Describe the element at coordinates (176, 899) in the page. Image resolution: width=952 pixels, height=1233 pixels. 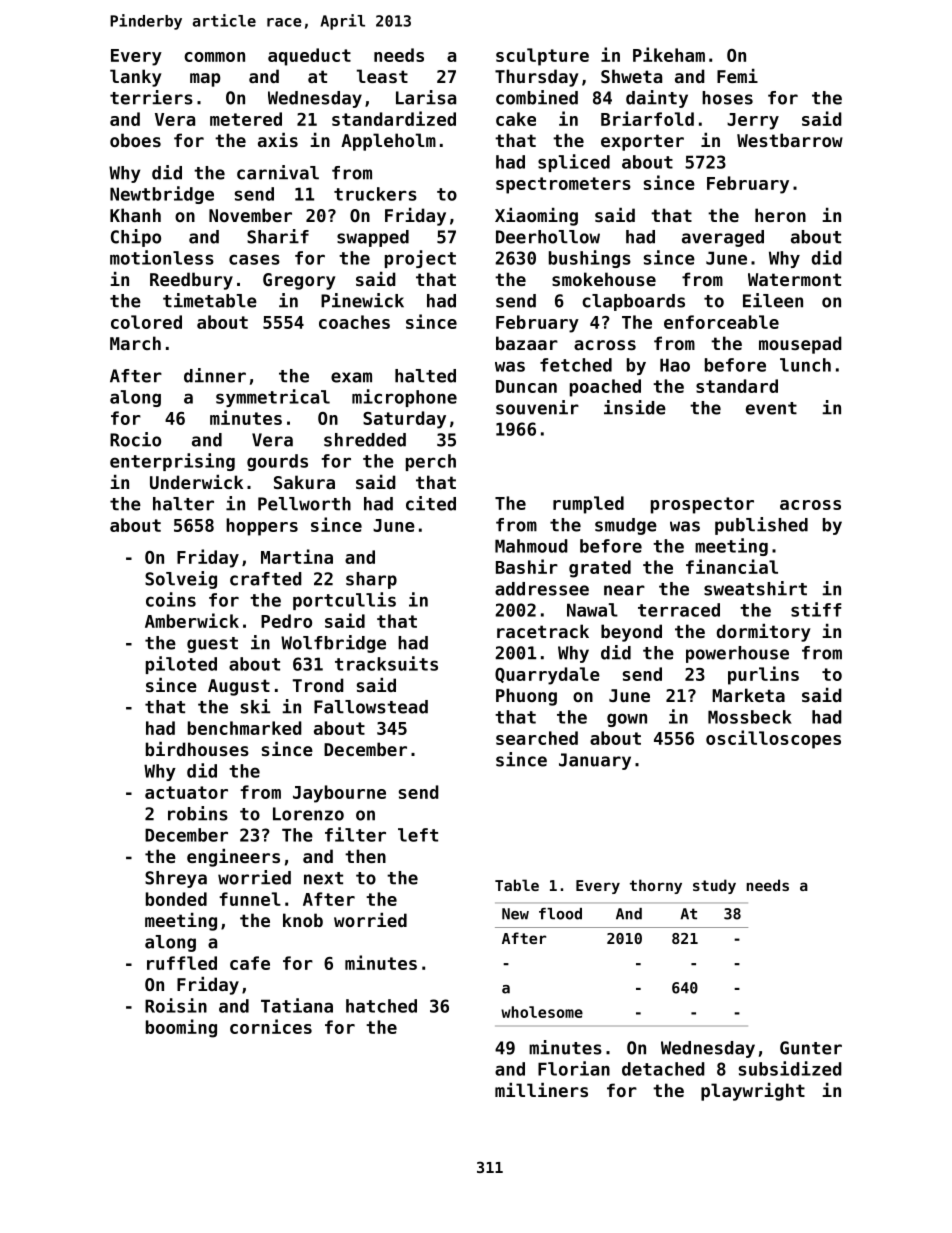
I see `bonded` at that location.
